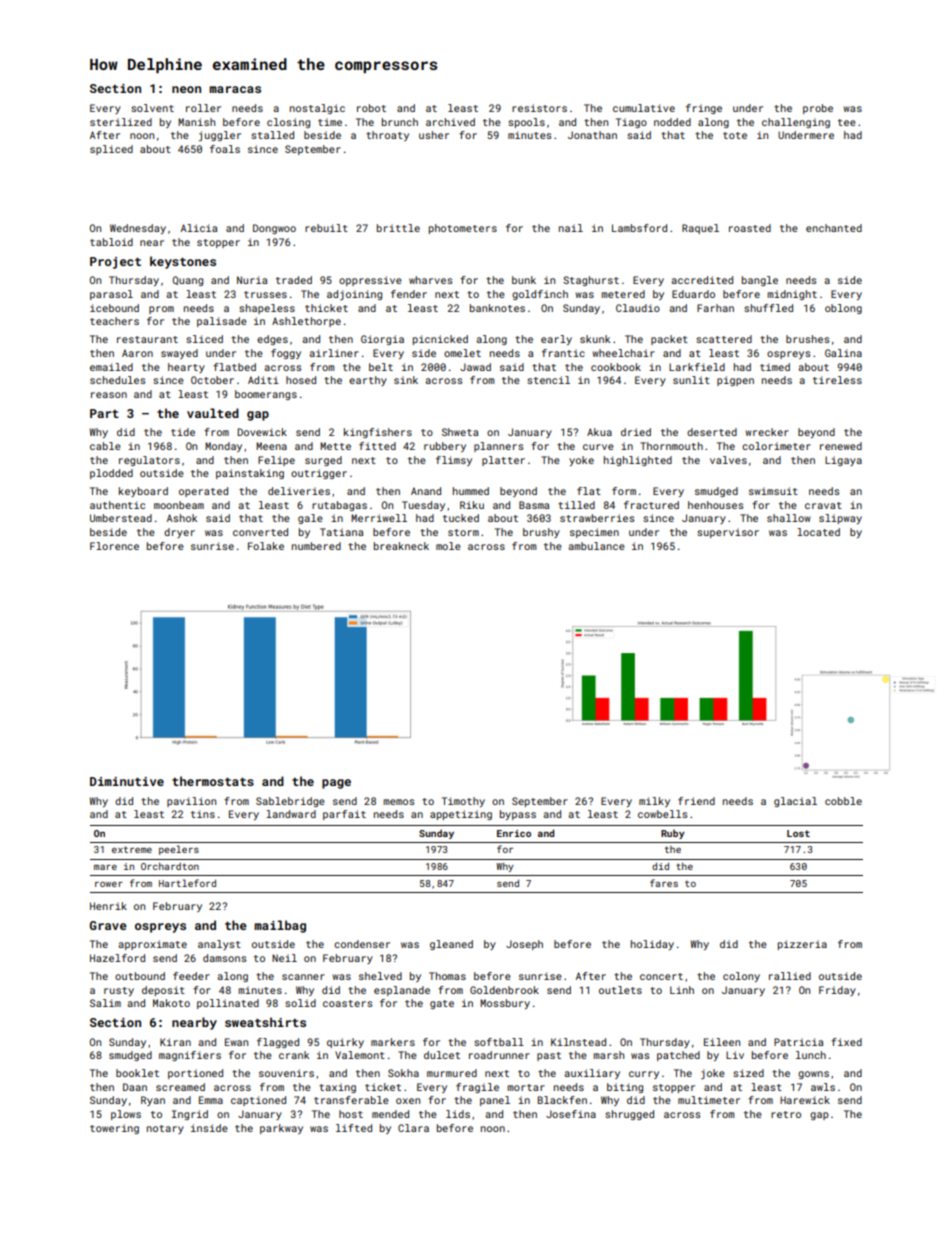  I want to click on analyst, so click(219, 945).
